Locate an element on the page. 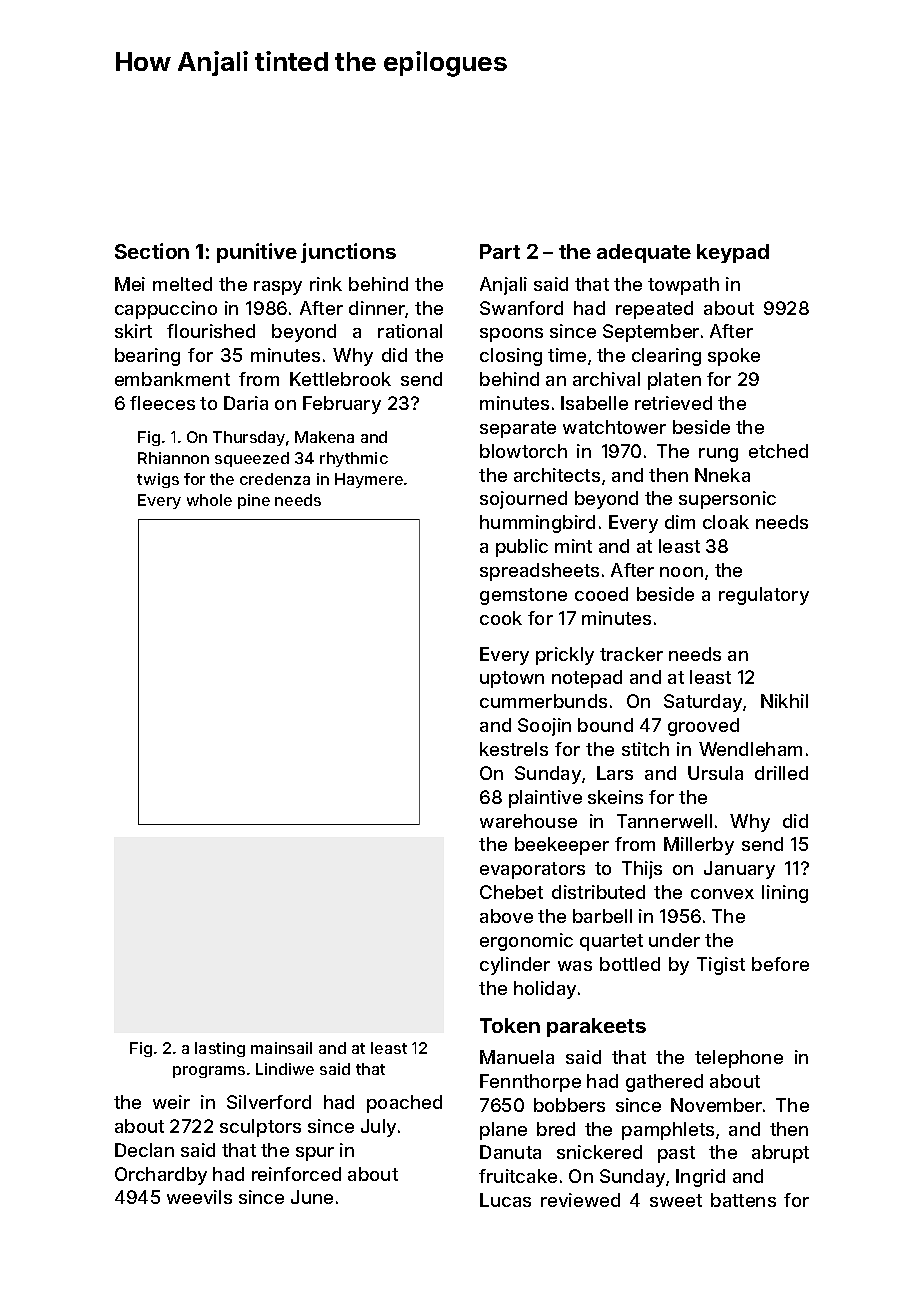  evaporators is located at coordinates (532, 870).
